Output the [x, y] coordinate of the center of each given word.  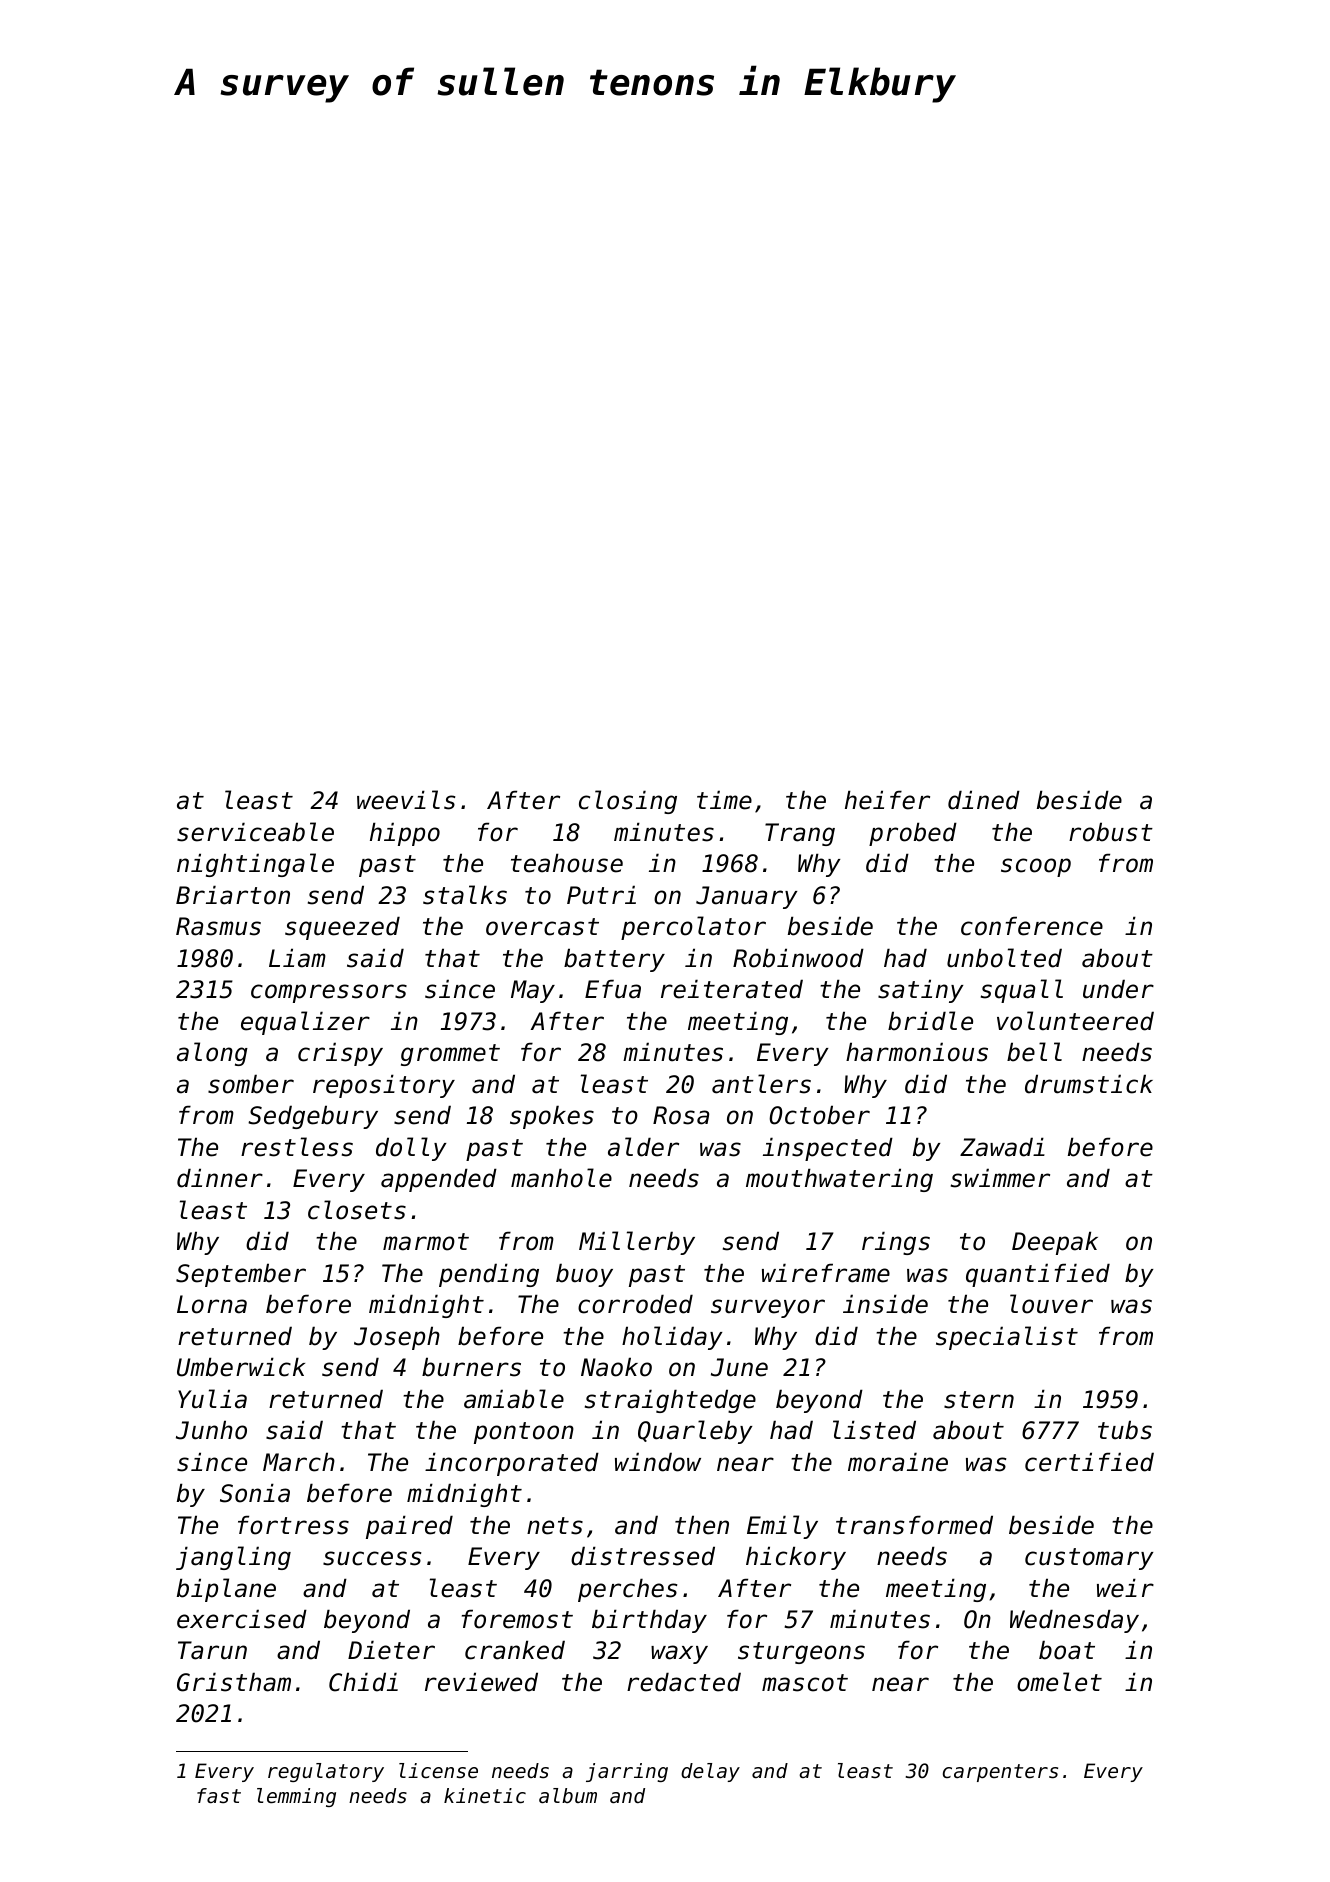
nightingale [255, 865]
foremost [517, 1619]
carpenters [1000, 1773]
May [533, 991]
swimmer [1000, 1178]
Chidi [363, 1682]
